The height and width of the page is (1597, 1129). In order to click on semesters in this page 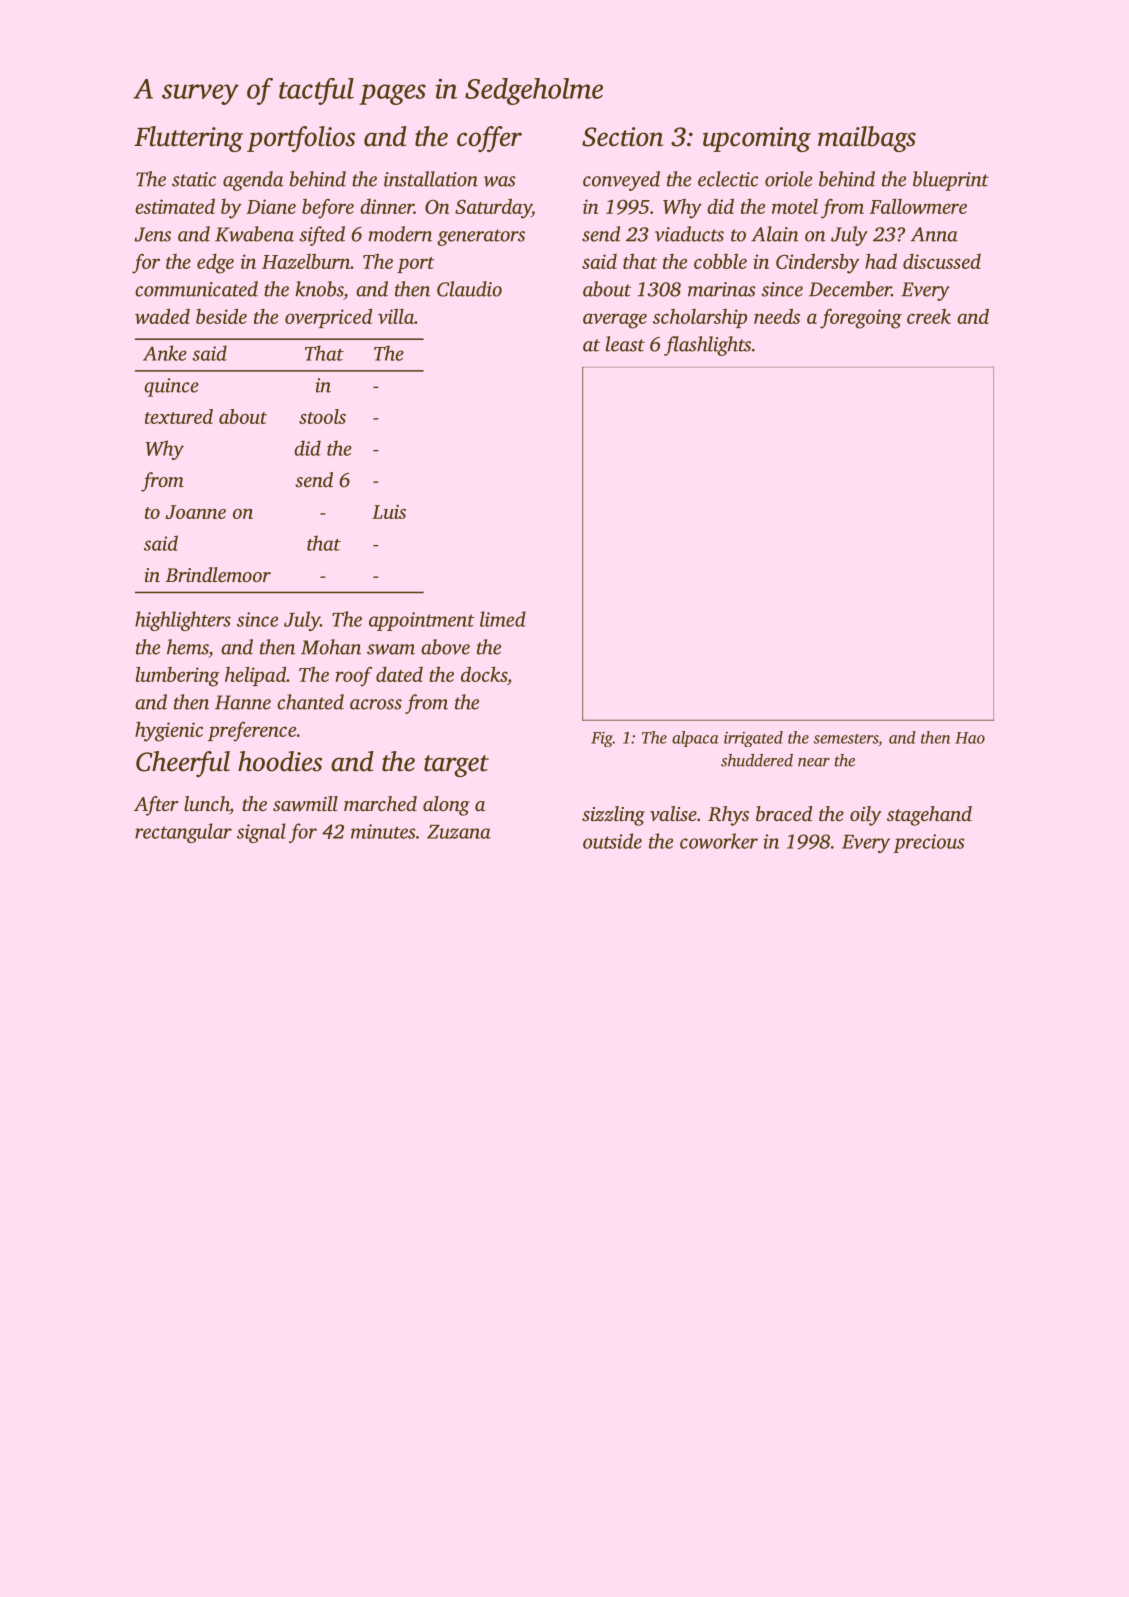, I will do `click(845, 738)`.
